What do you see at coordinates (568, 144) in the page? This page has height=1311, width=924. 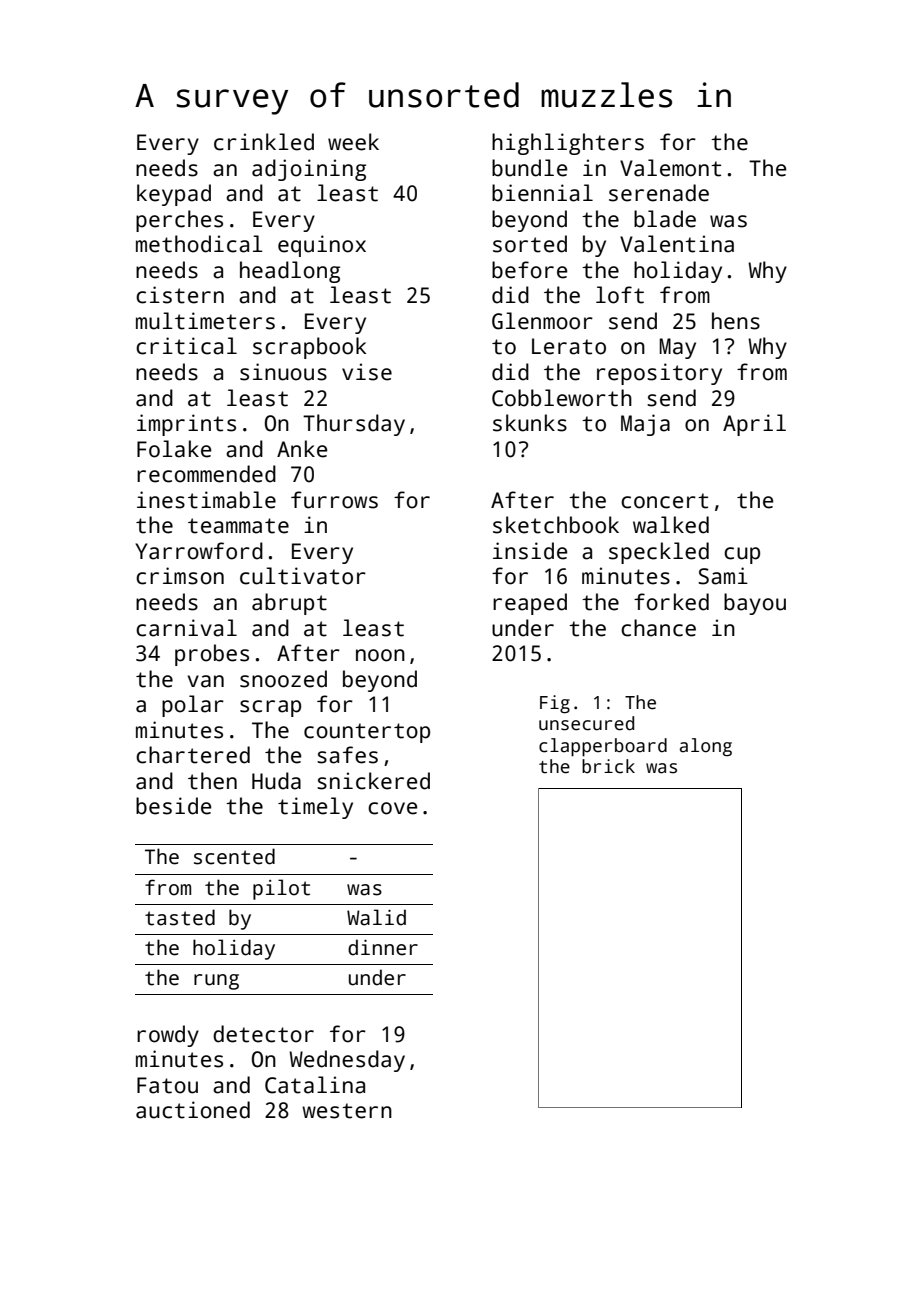 I see `highlighters` at bounding box center [568, 144].
